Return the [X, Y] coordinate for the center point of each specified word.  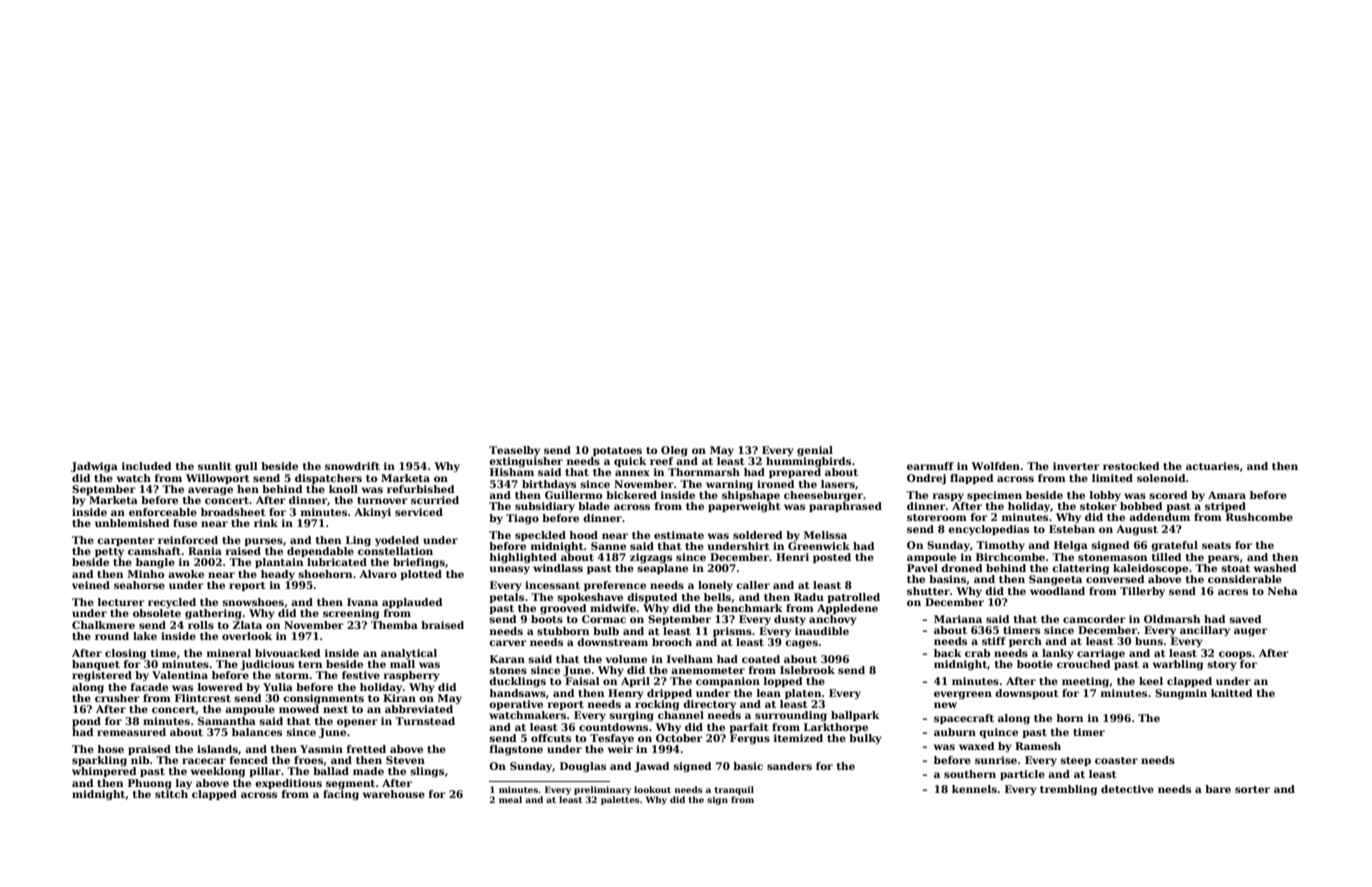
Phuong [150, 784]
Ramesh [1038, 746]
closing [125, 654]
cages [801, 644]
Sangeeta [1055, 580]
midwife [613, 608]
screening [351, 614]
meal [510, 799]
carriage [1101, 654]
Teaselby [514, 451]
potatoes [617, 451]
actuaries [1212, 466]
